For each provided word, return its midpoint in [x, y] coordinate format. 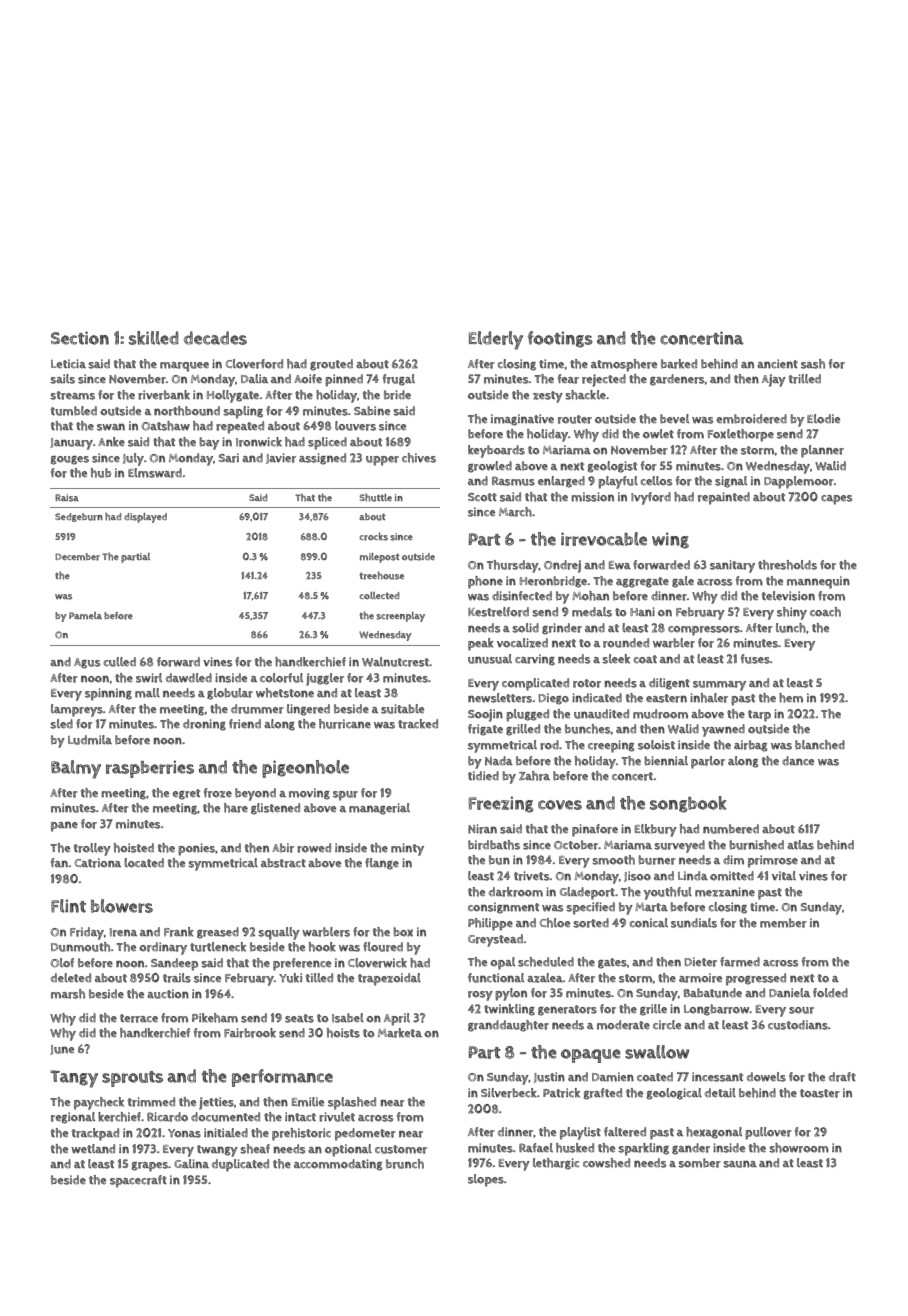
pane [64, 826]
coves [560, 805]
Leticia [68, 363]
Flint [68, 906]
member [783, 923]
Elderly [496, 340]
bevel [674, 419]
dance [798, 760]
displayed [145, 518]
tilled [319, 977]
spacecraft [138, 1181]
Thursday [513, 566]
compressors [704, 631]
